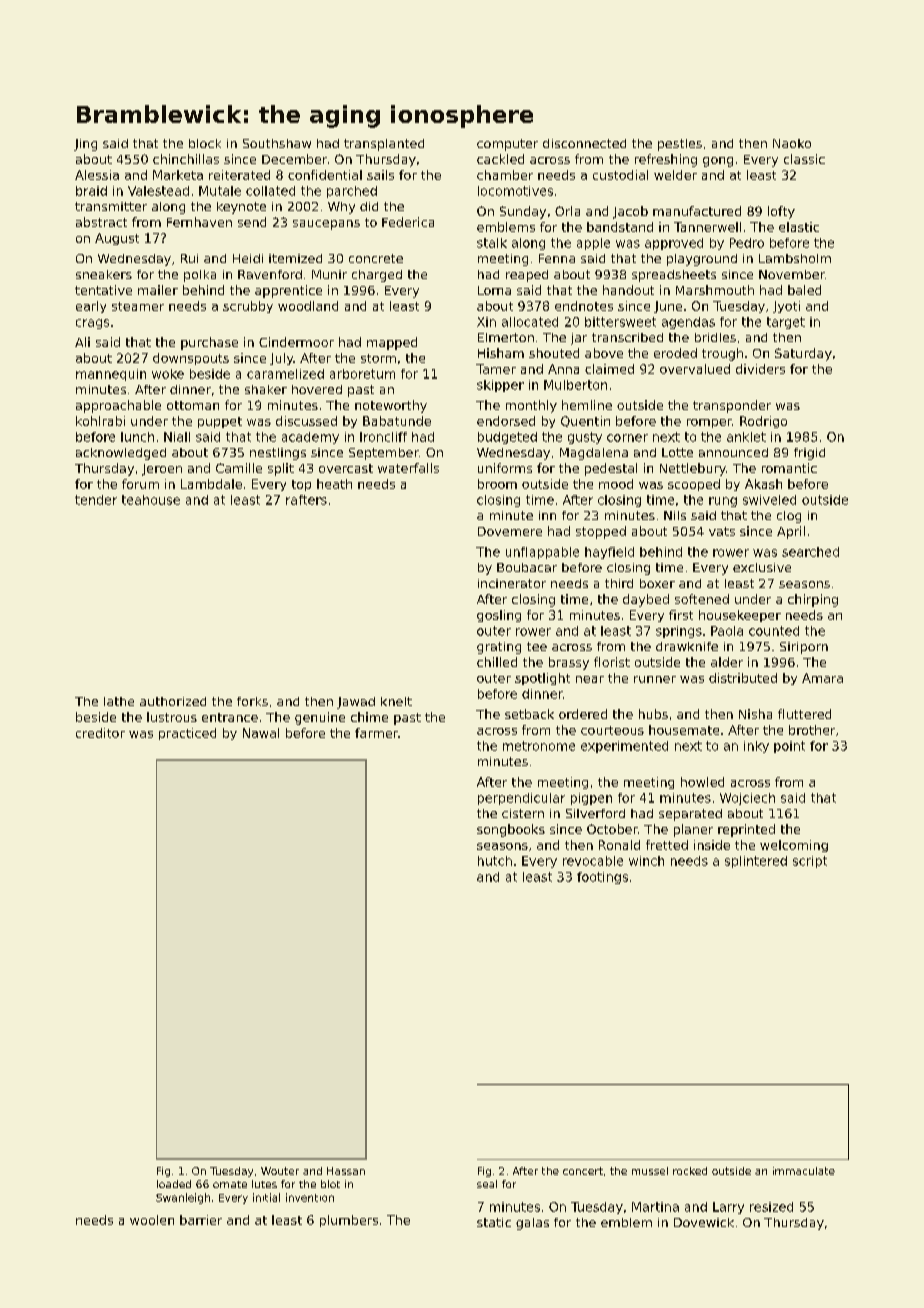 Image resolution: width=924 pixels, height=1308 pixels. Describe the element at coordinates (594, 454) in the page. I see `Magdalena` at that location.
